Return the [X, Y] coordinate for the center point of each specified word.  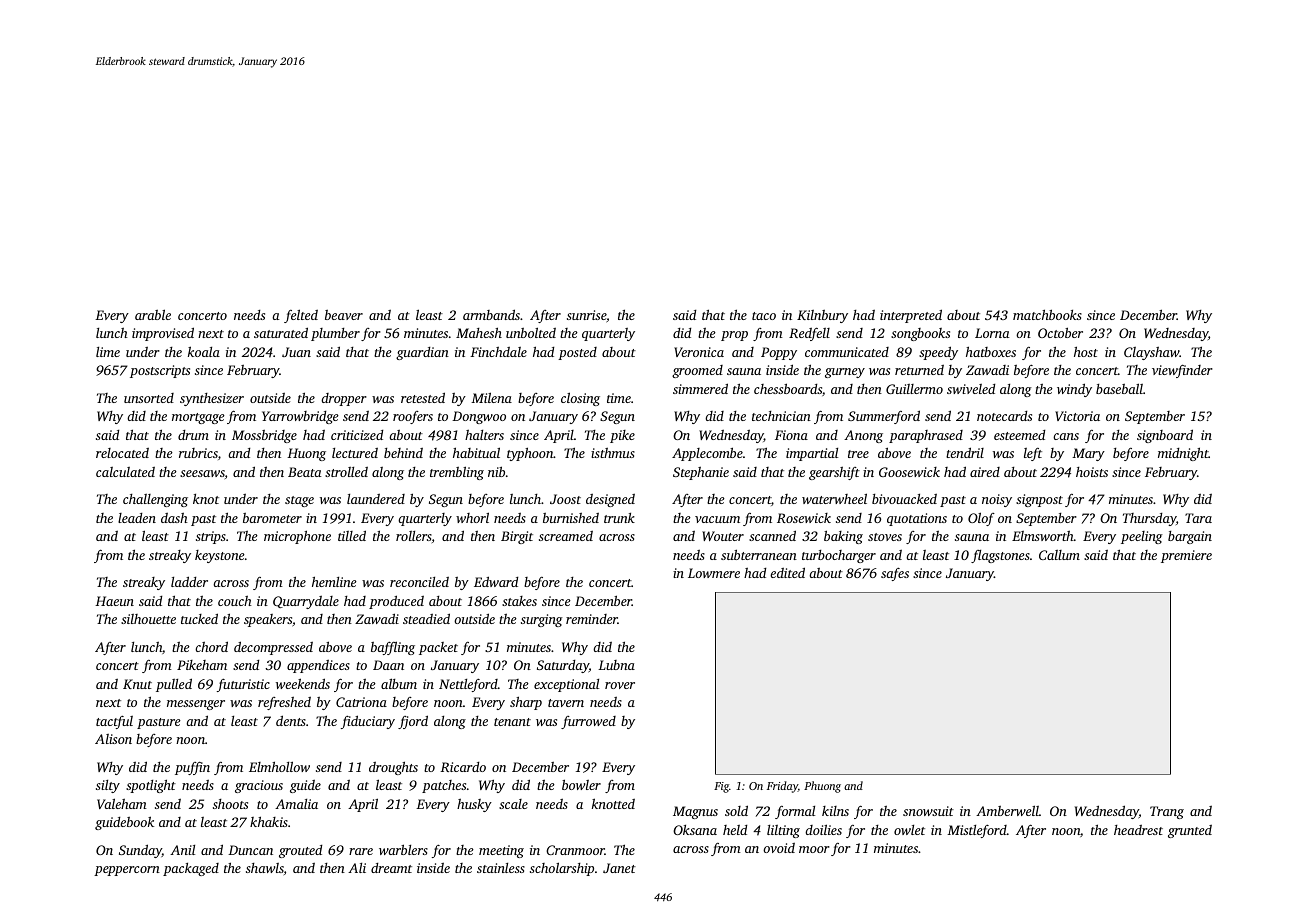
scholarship [562, 869]
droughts [393, 768]
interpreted [911, 316]
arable [153, 314]
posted [577, 353]
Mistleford [977, 831]
